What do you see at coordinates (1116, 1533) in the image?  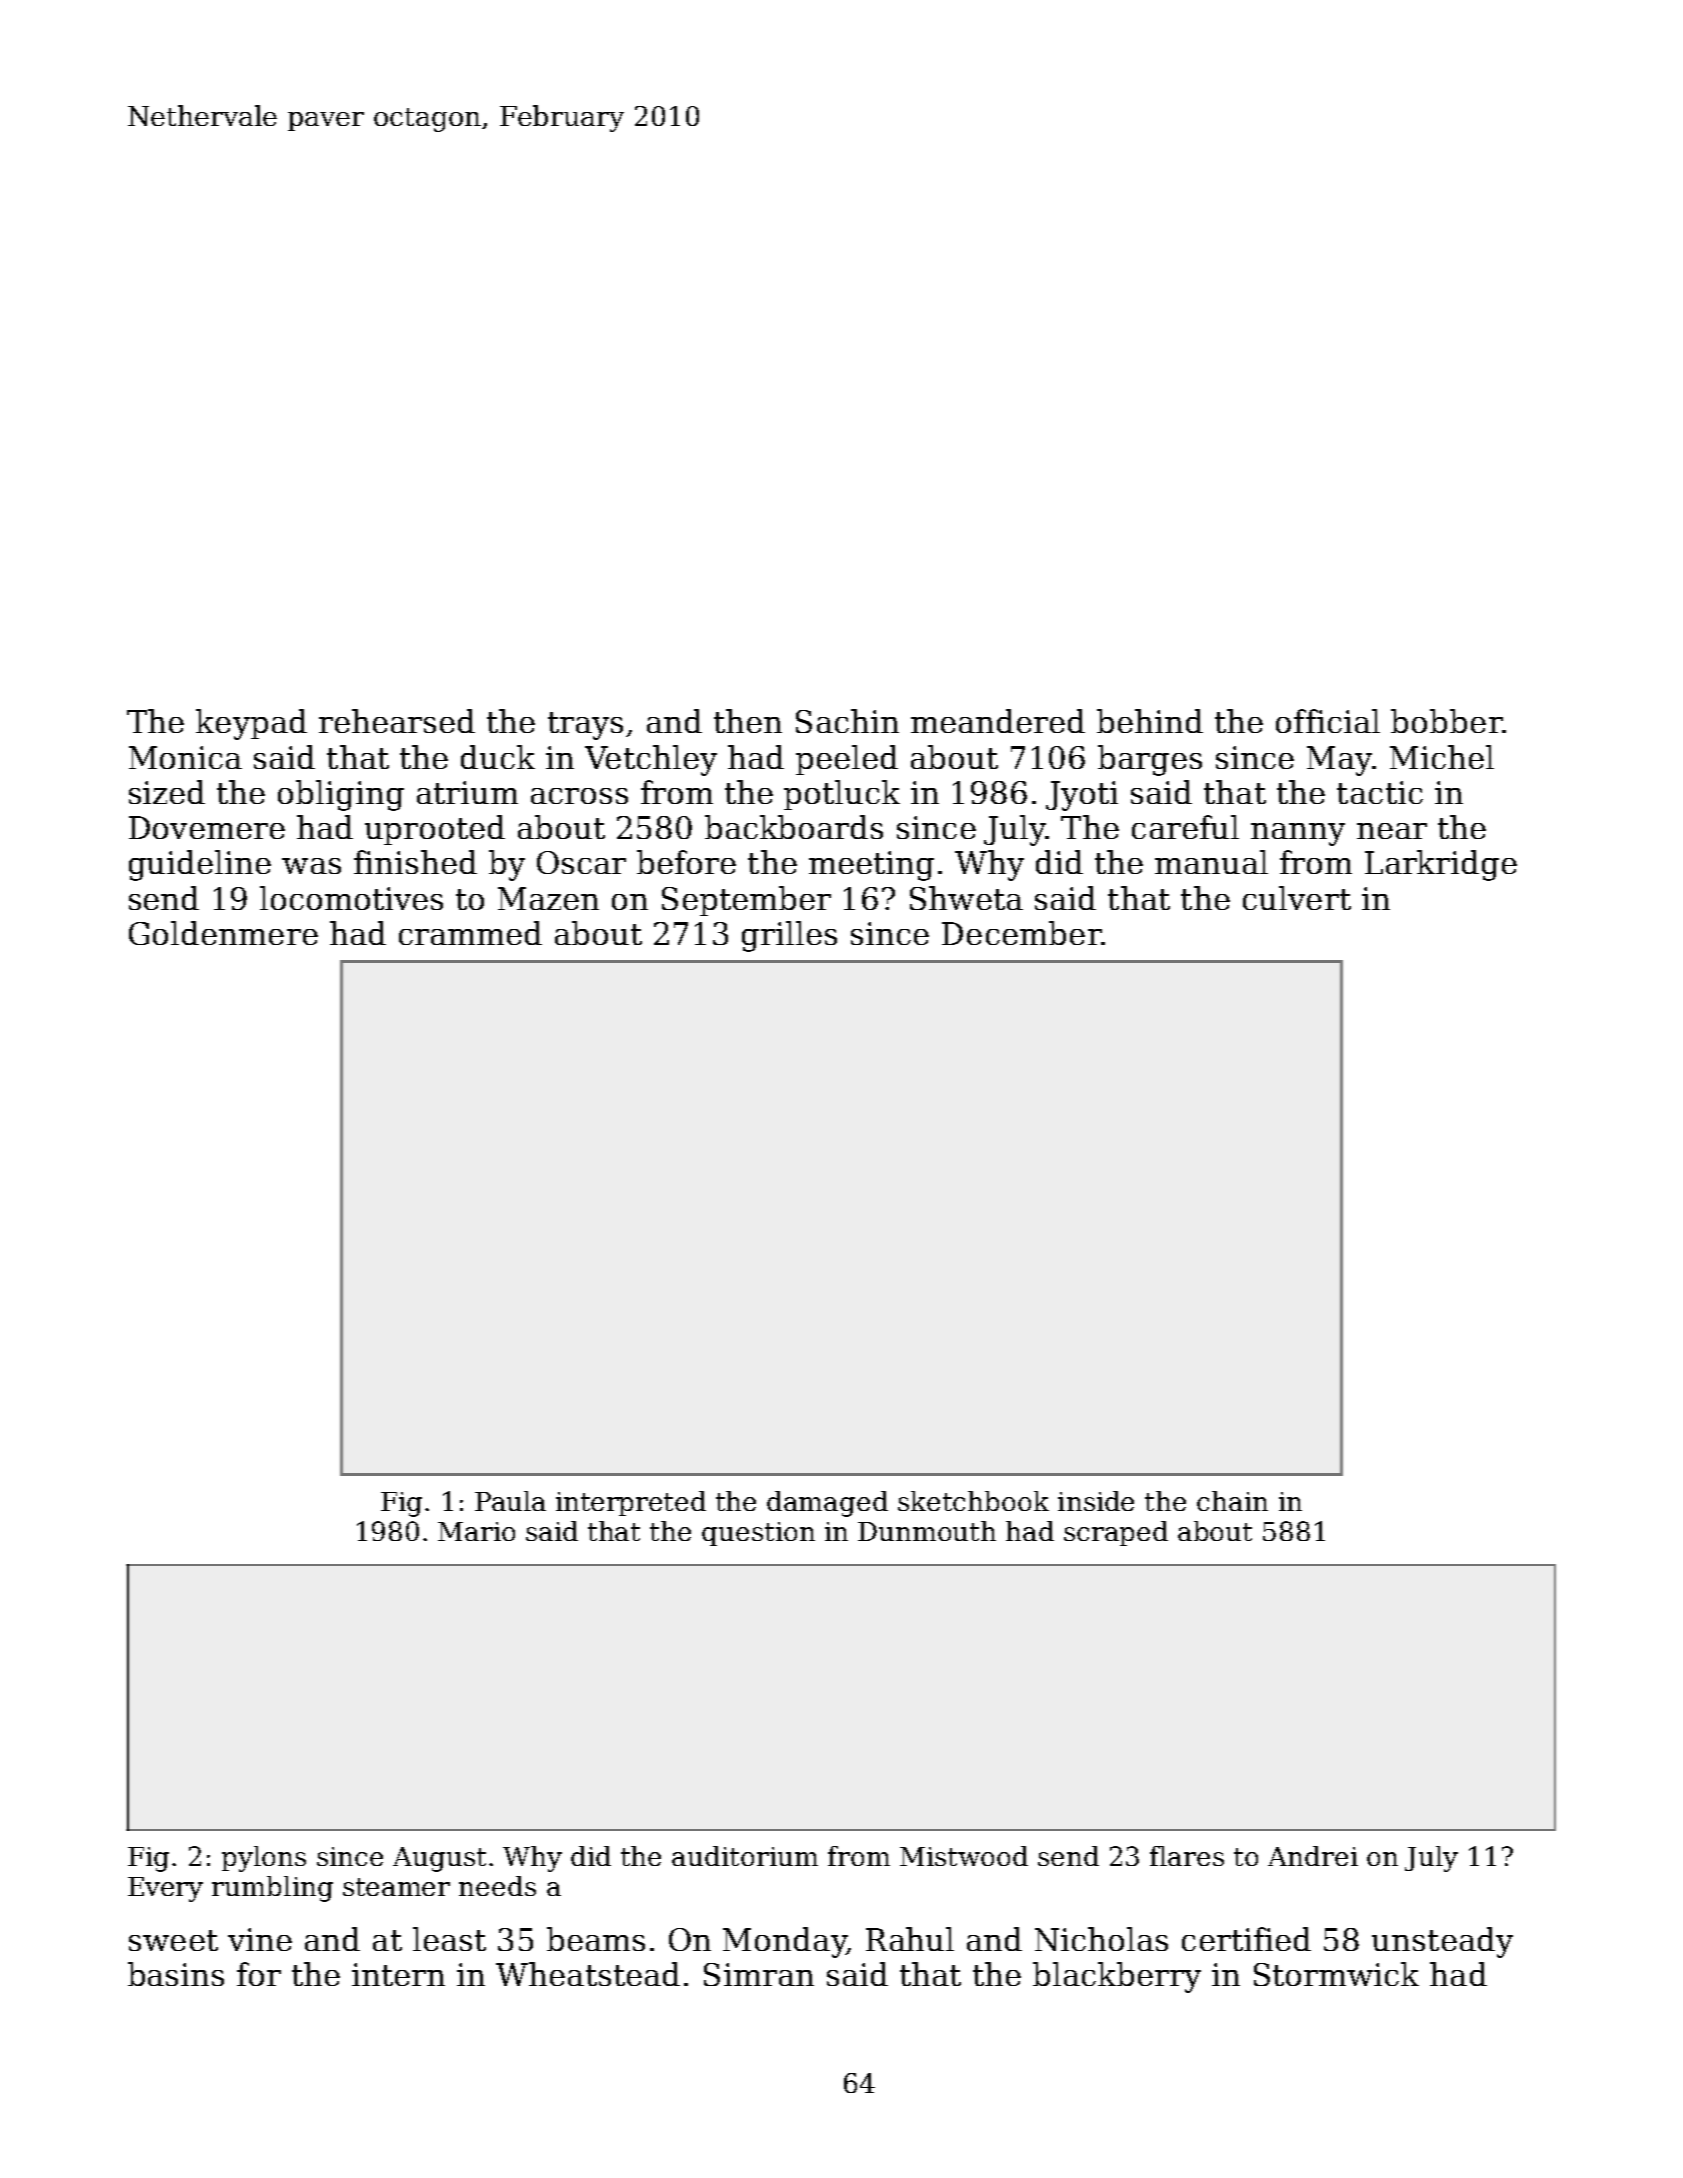 I see `scraped` at bounding box center [1116, 1533].
